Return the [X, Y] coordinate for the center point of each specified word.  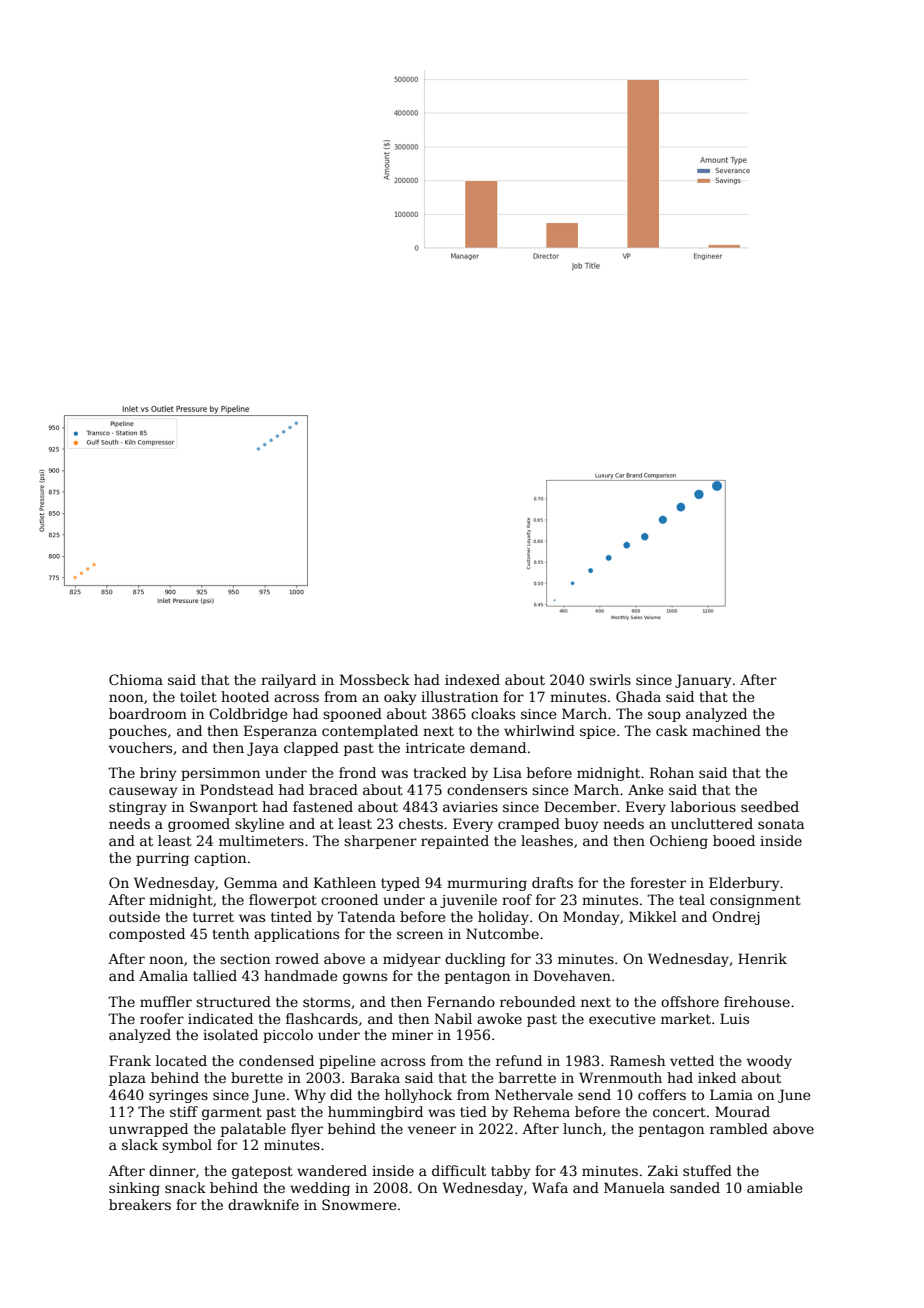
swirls [610, 679]
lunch [582, 1128]
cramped [529, 825]
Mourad [742, 1111]
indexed [472, 679]
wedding [320, 1189]
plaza [127, 1079]
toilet [198, 696]
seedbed [770, 806]
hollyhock [418, 1096]
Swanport [224, 808]
